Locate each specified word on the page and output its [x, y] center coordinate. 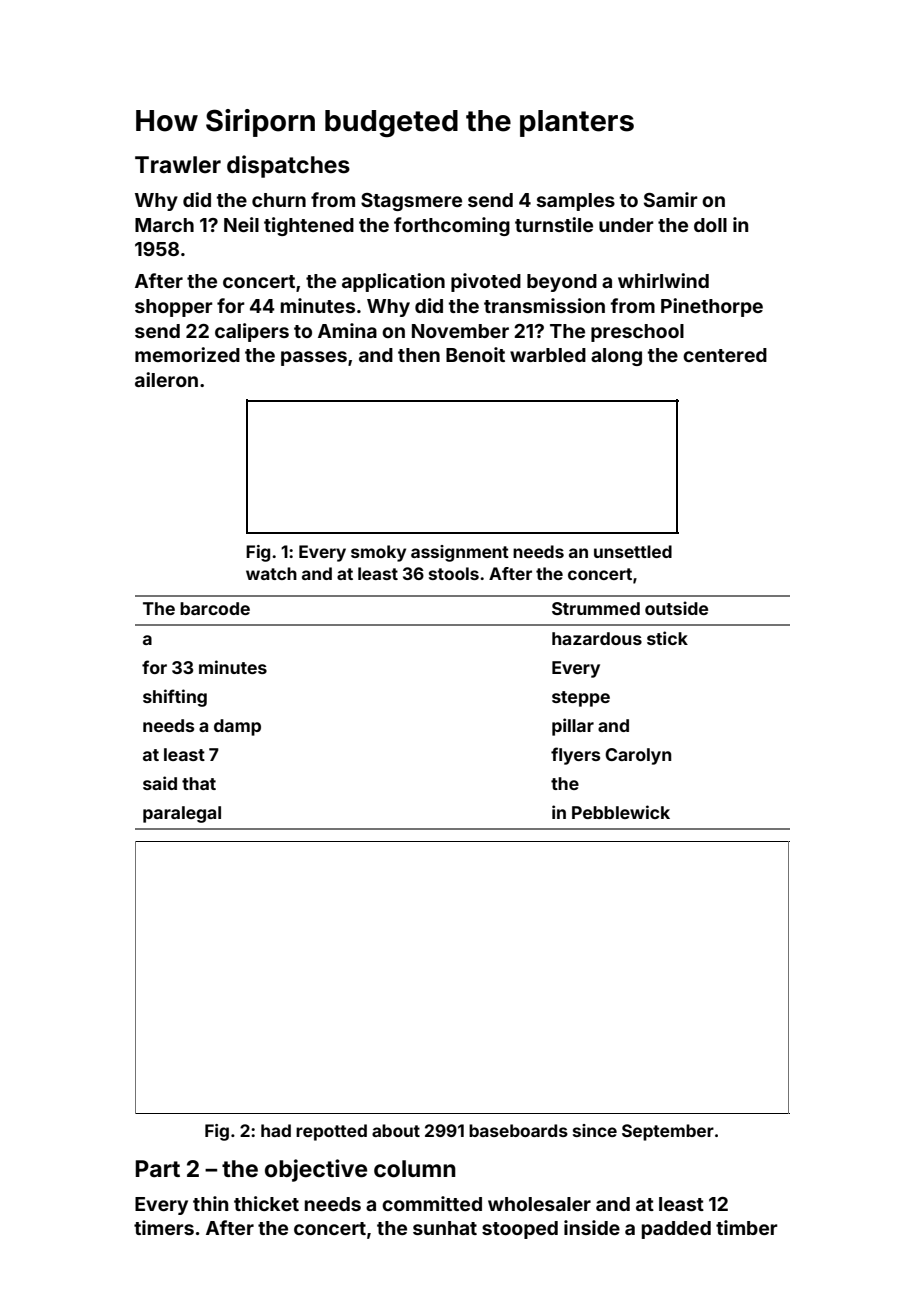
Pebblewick [621, 812]
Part [157, 1168]
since [595, 1130]
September [668, 1132]
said [160, 783]
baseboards [518, 1130]
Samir [671, 199]
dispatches [288, 166]
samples [576, 202]
